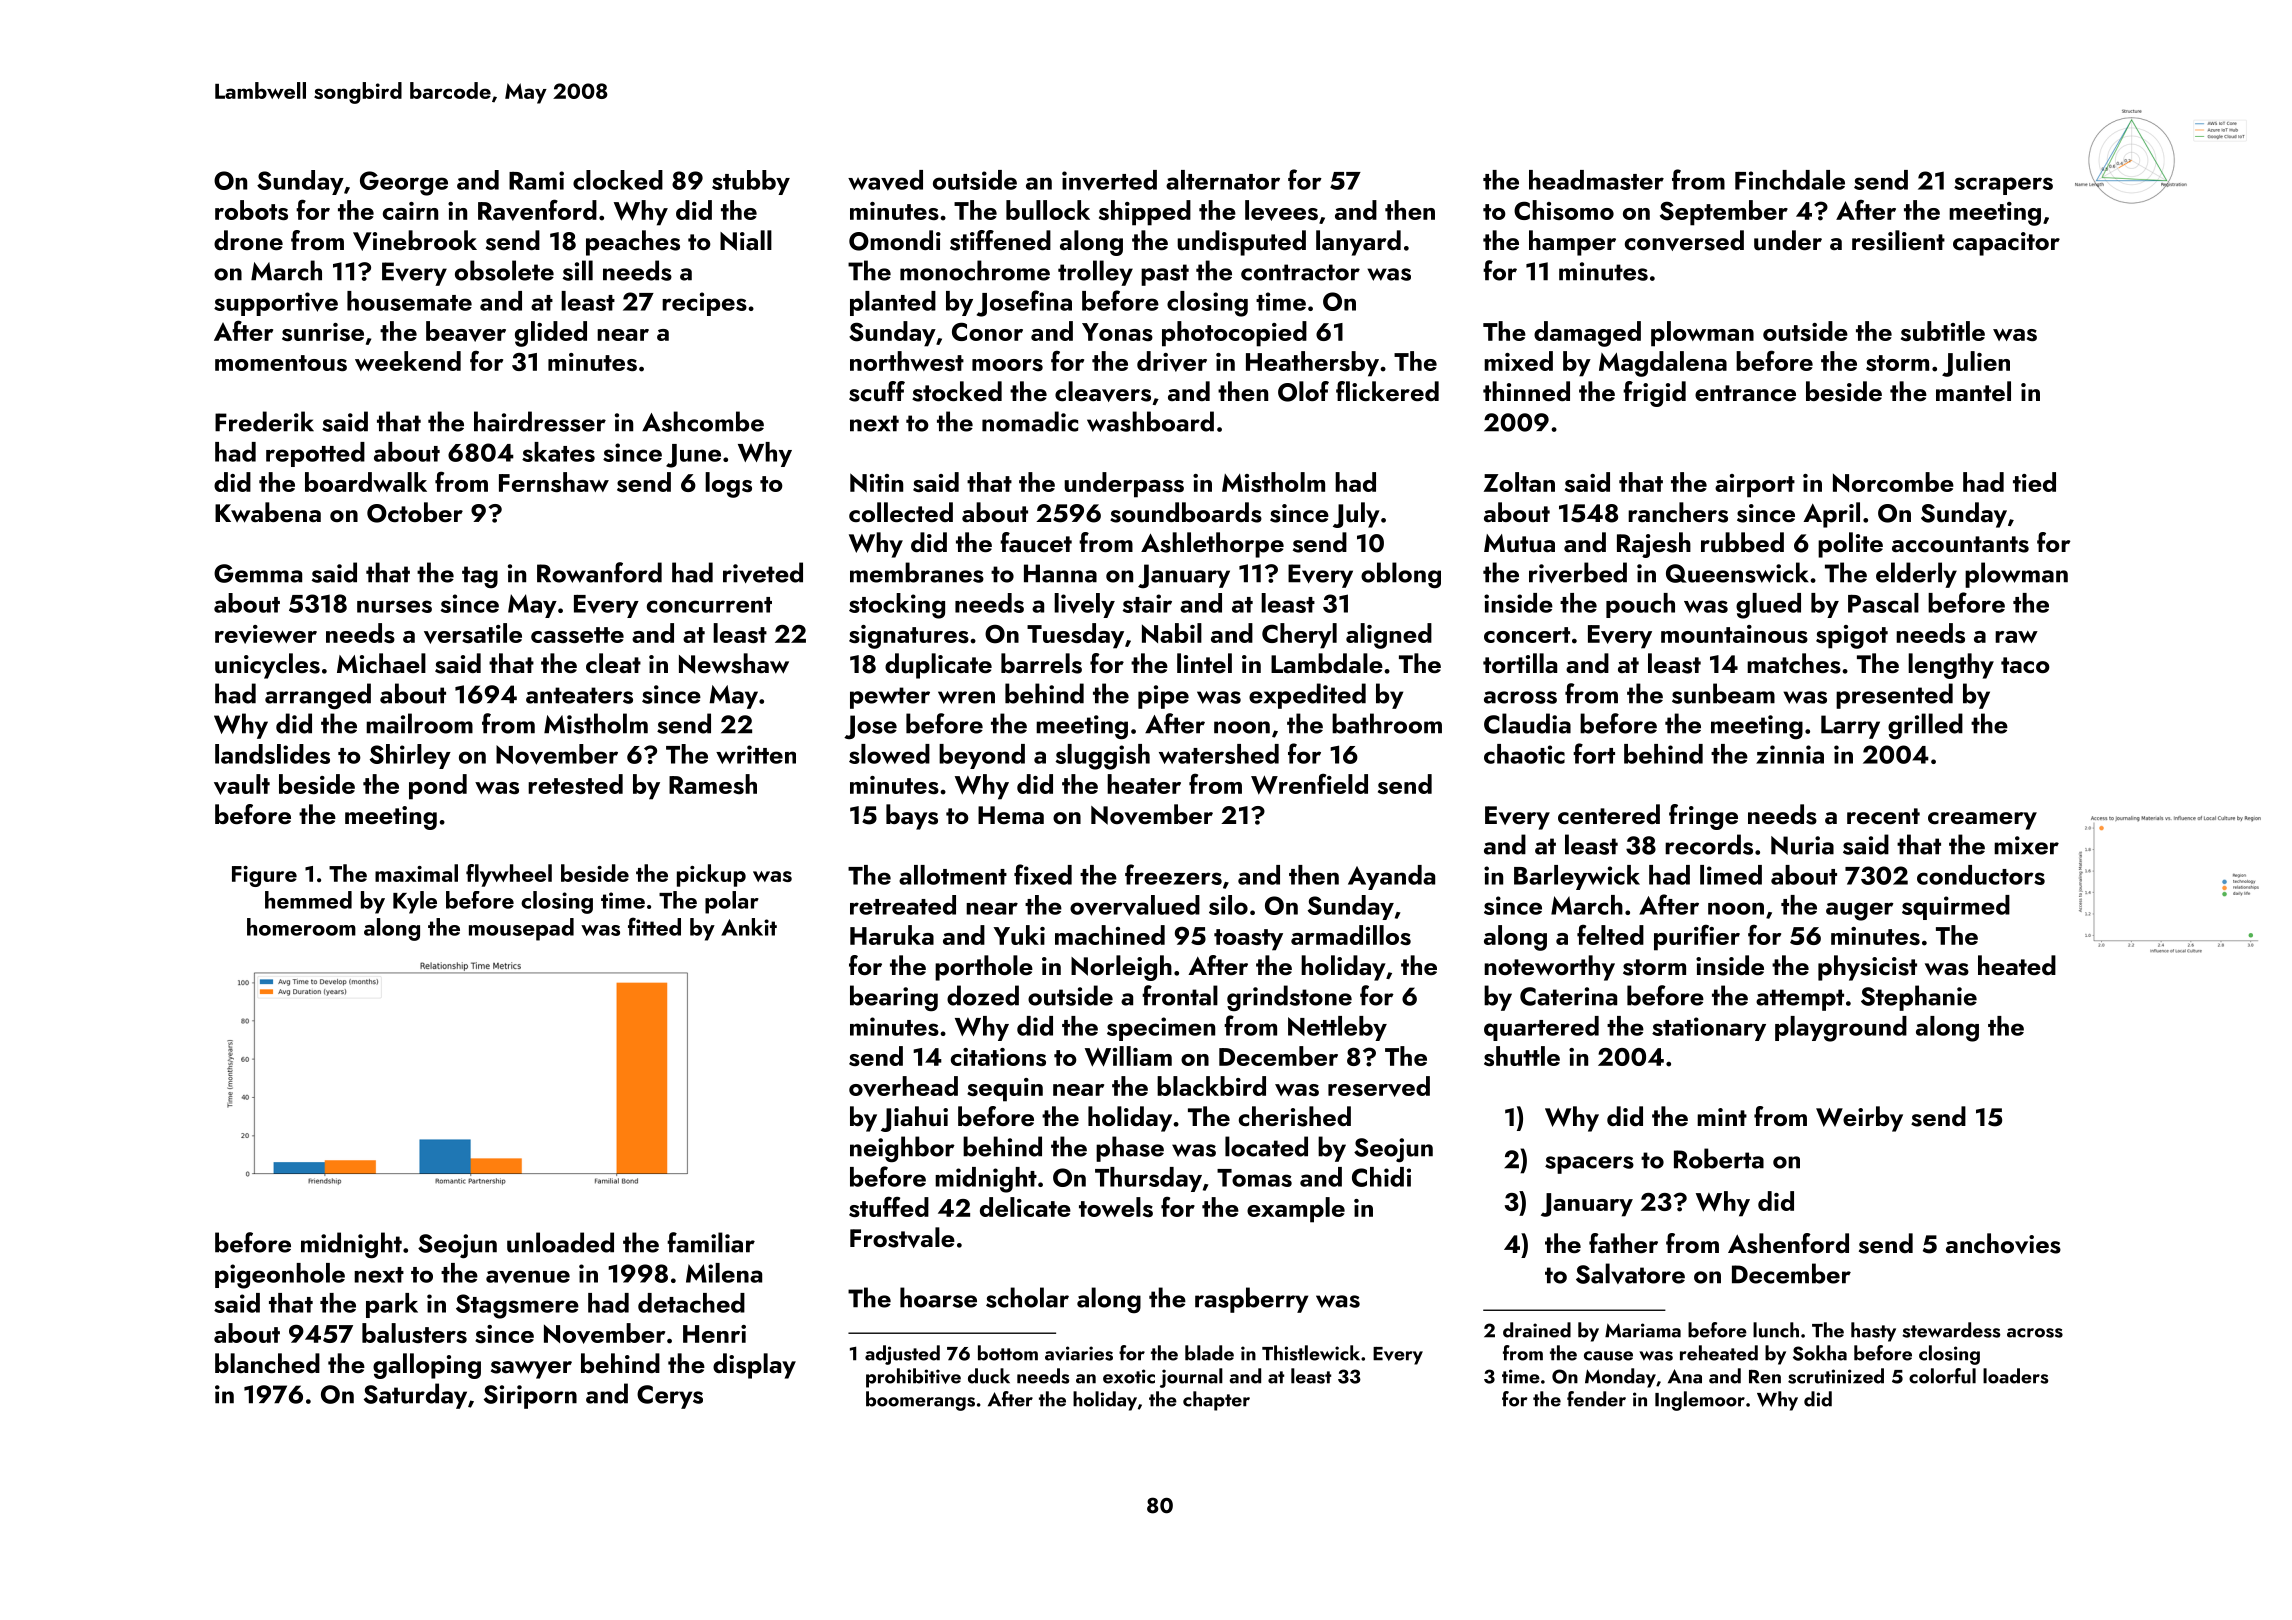  Describe the element at coordinates (894, 998) in the screenshot. I see `bearing` at that location.
